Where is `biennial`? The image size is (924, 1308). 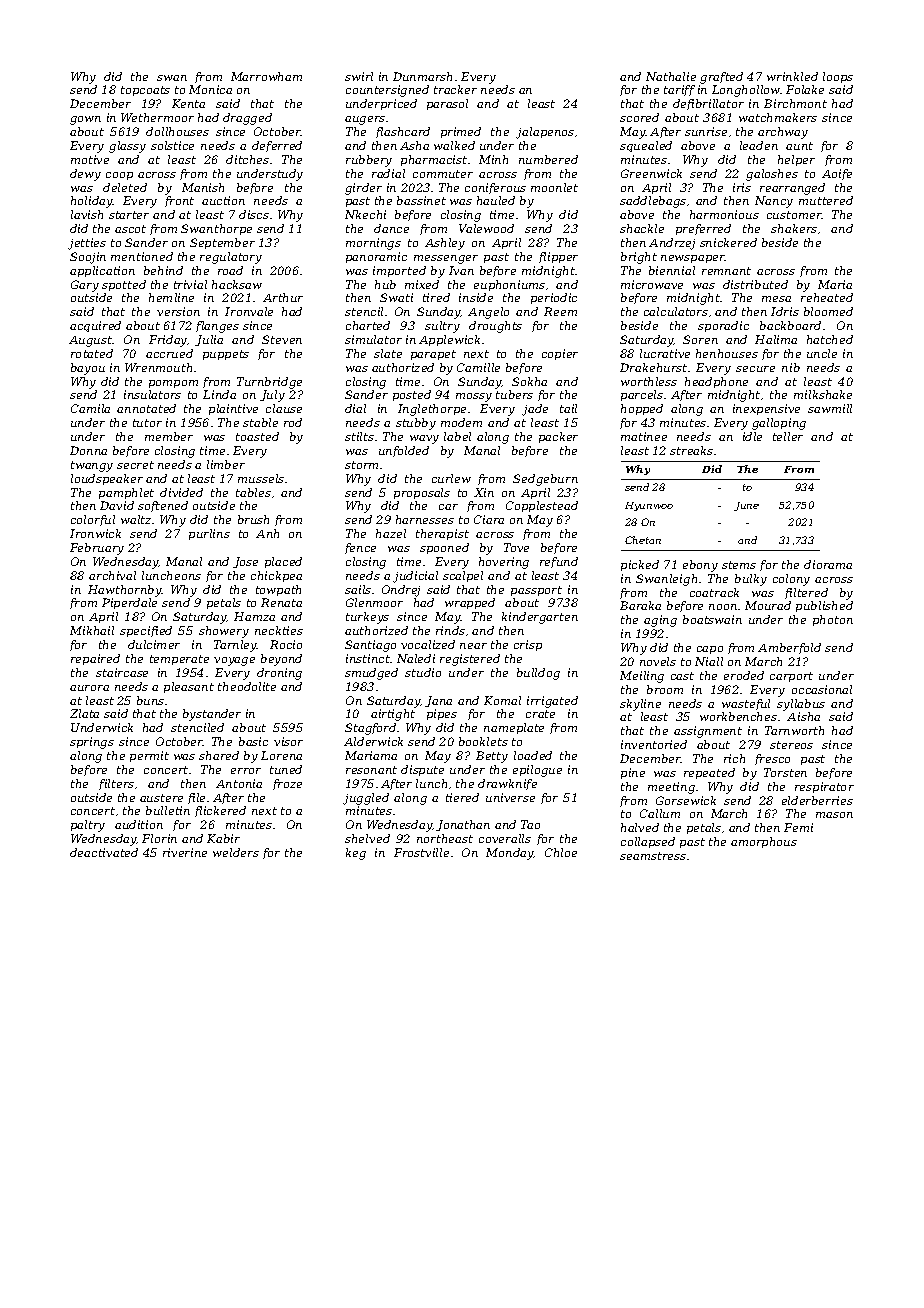 biennial is located at coordinates (672, 270).
